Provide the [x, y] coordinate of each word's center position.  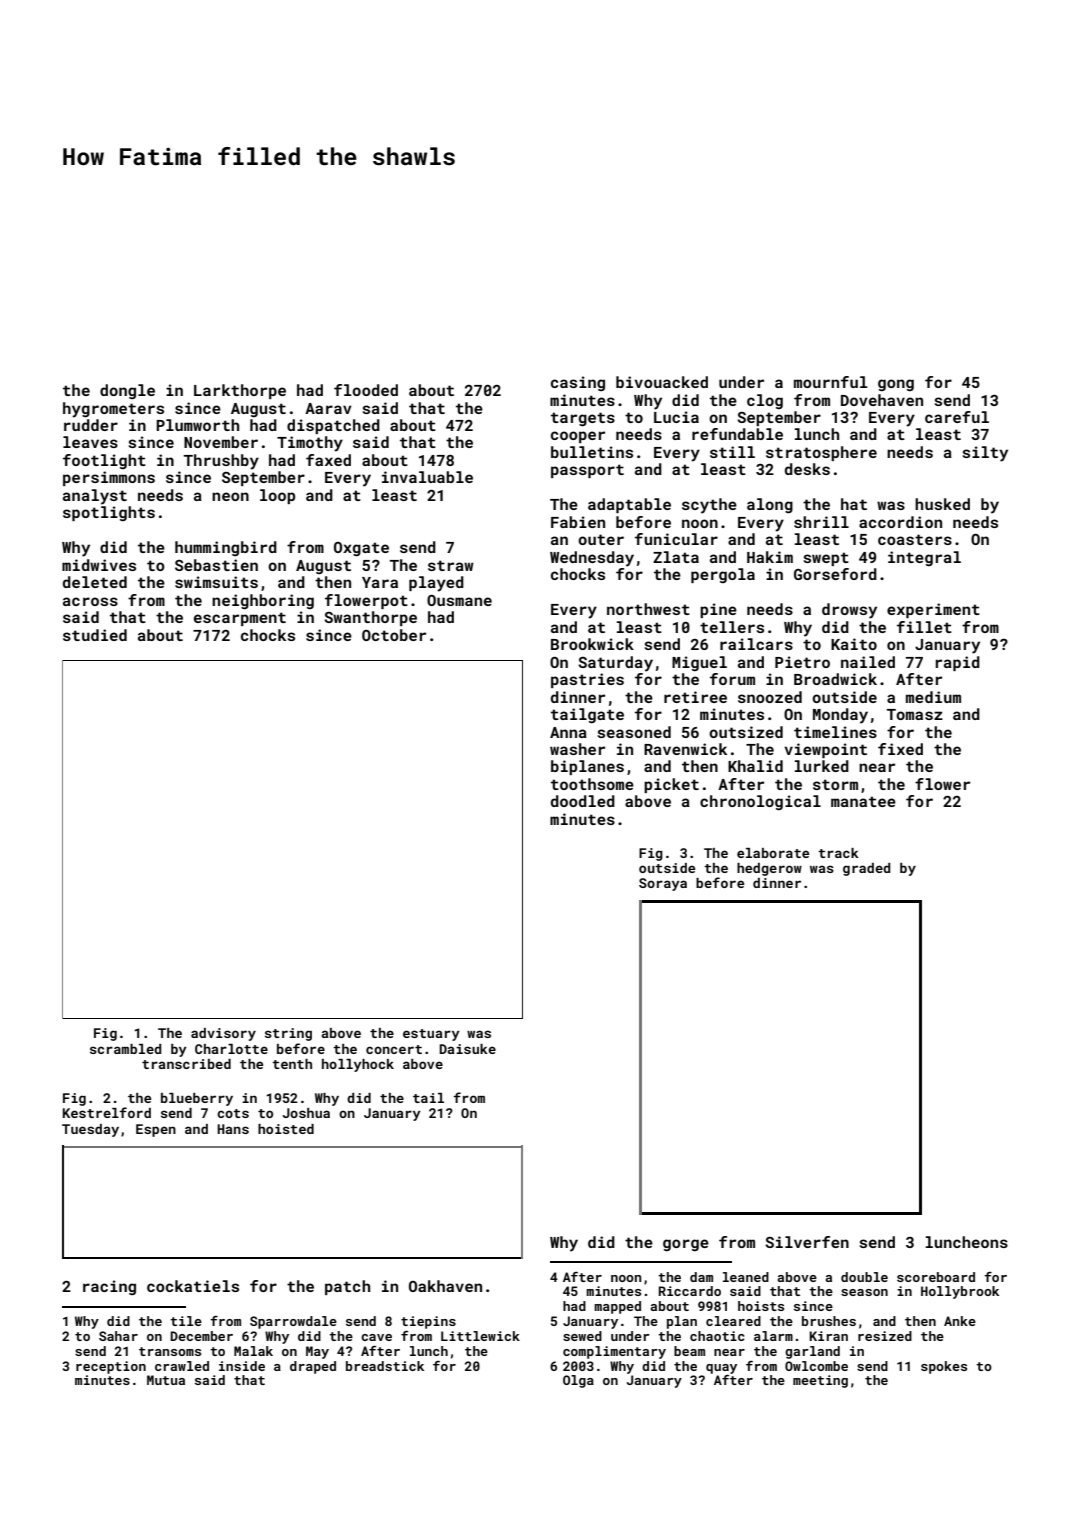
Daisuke [467, 1049]
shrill [821, 522]
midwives [99, 565]
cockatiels [193, 1286]
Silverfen [807, 1242]
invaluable [427, 477]
